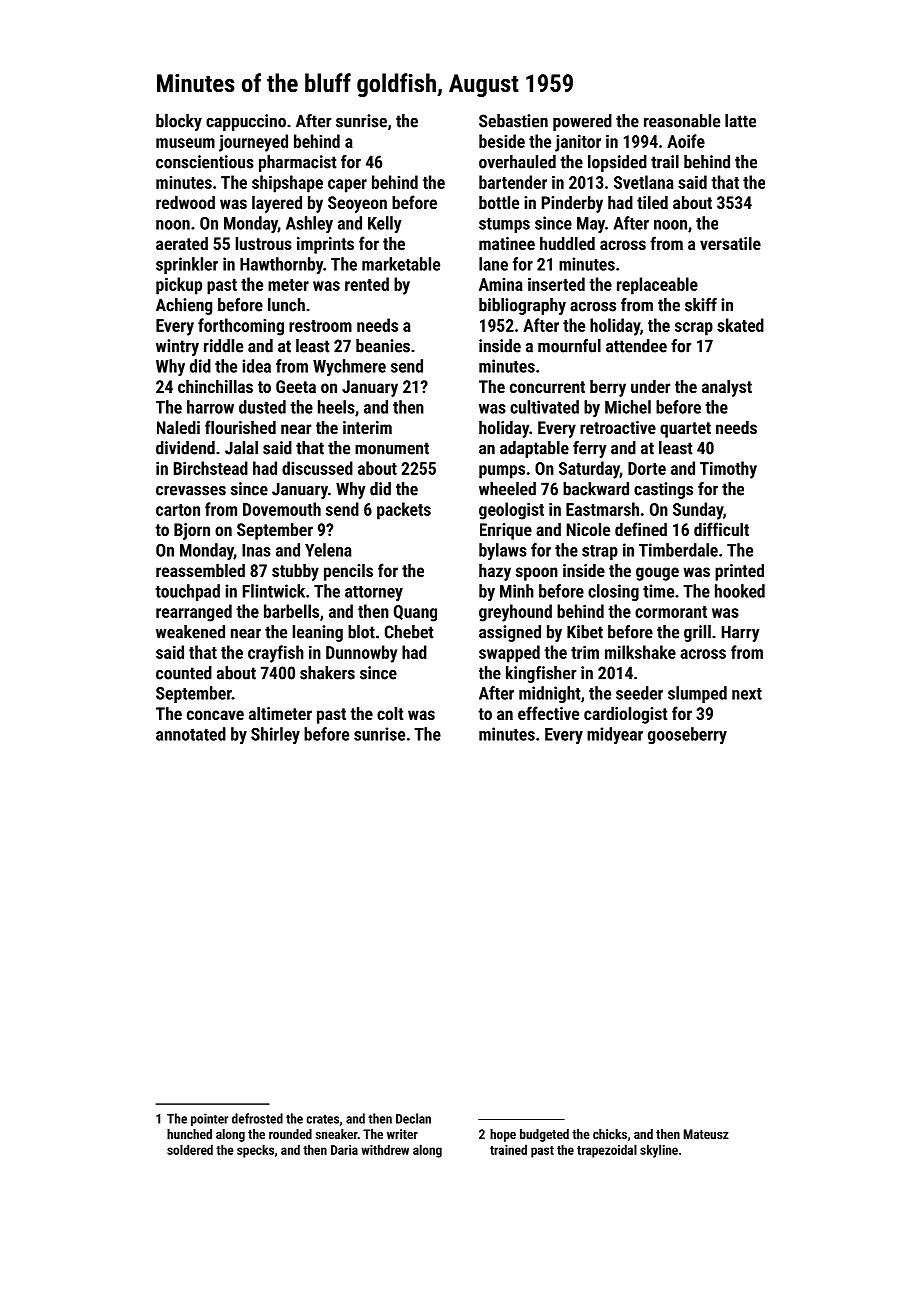  Describe the element at coordinates (502, 141) in the screenshot. I see `beside` at that location.
